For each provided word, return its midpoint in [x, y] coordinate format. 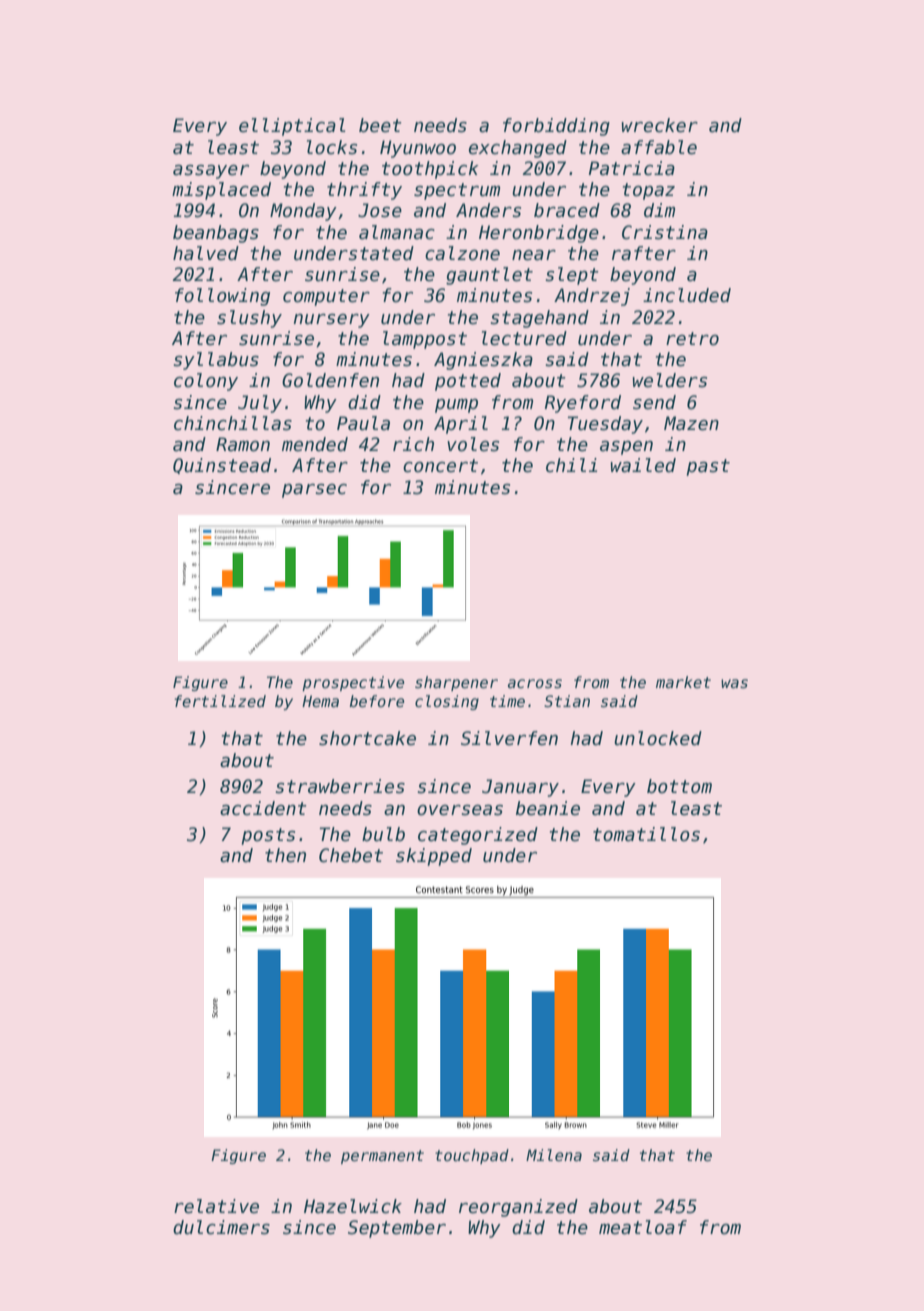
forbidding [556, 127]
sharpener [456, 683]
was [734, 683]
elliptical [292, 127]
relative [216, 1206]
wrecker [659, 125]
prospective [353, 683]
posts [268, 836]
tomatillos [646, 834]
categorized [478, 836]
